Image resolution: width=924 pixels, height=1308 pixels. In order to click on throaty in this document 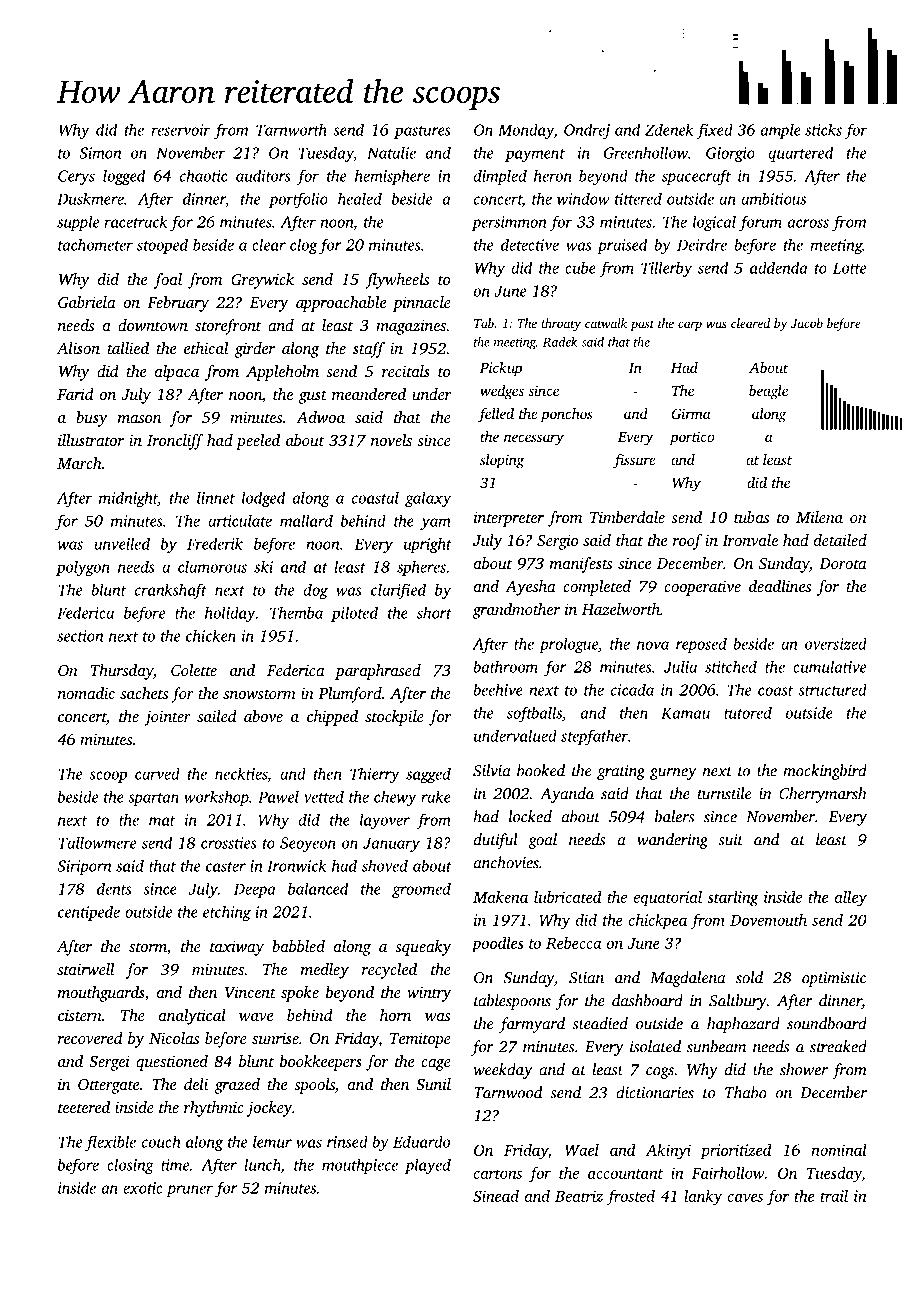, I will do `click(561, 324)`.
